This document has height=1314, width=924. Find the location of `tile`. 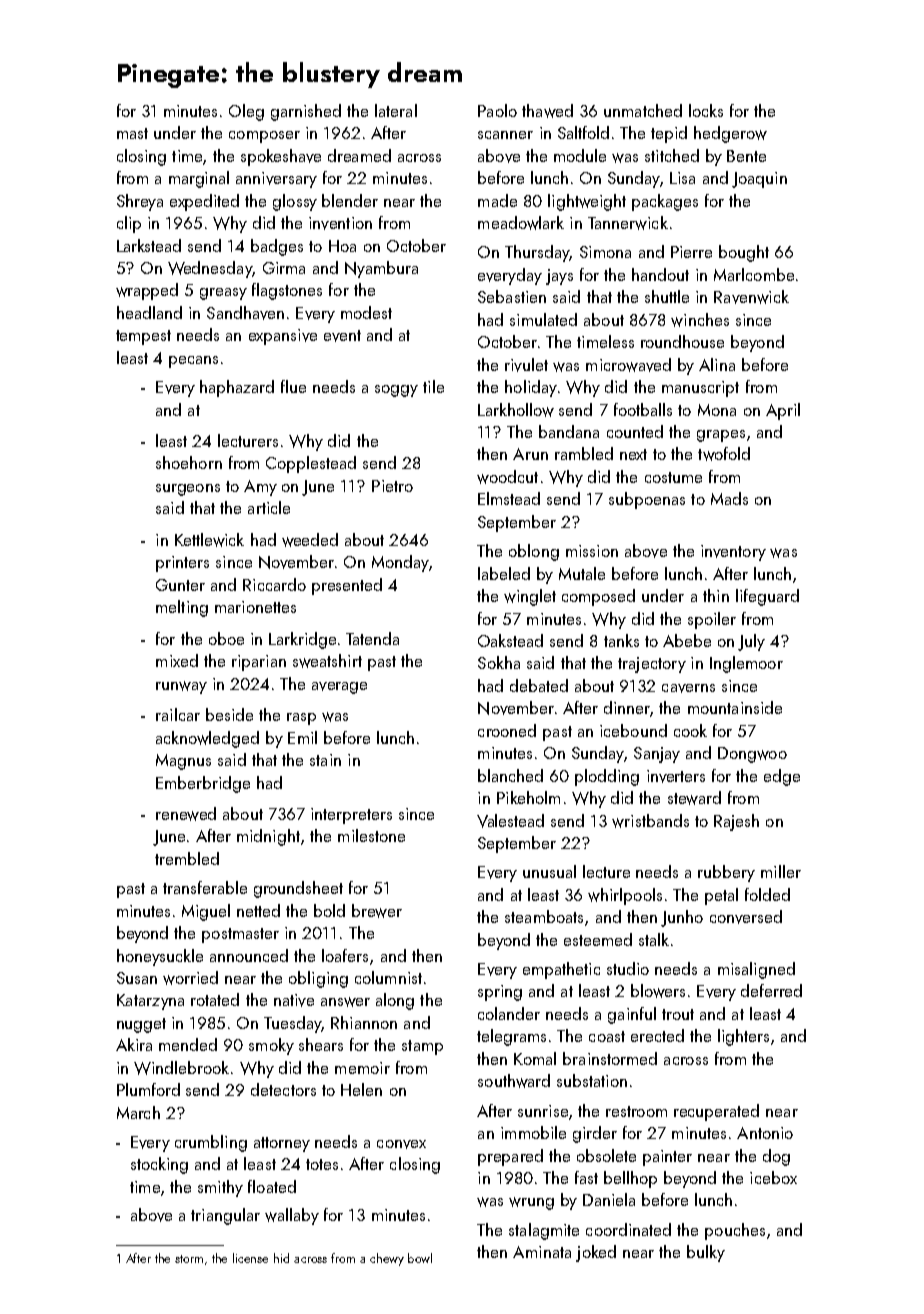

tile is located at coordinates (433, 386).
